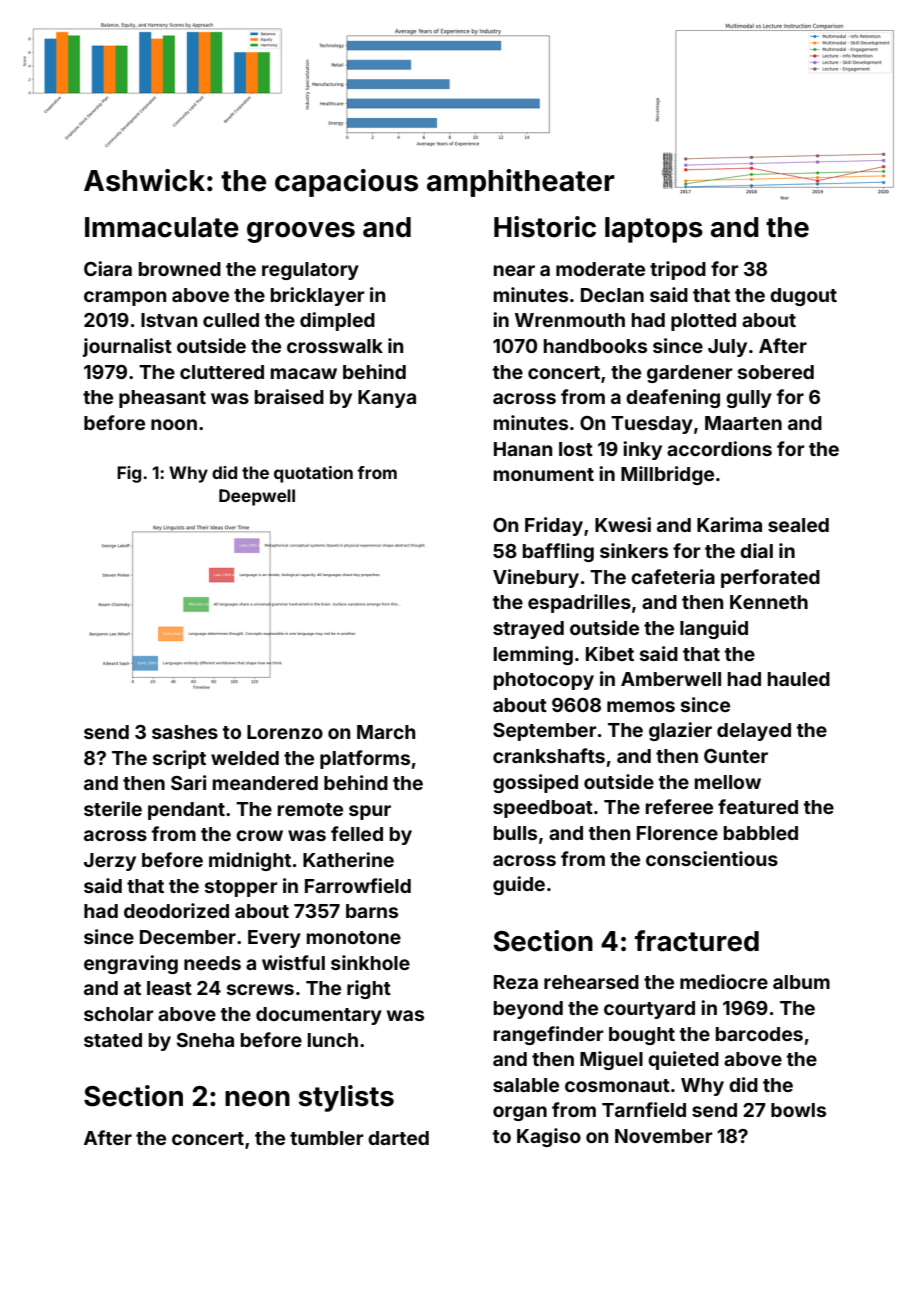 Image resolution: width=924 pixels, height=1311 pixels. Describe the element at coordinates (545, 227) in the page. I see `Historic` at that location.
